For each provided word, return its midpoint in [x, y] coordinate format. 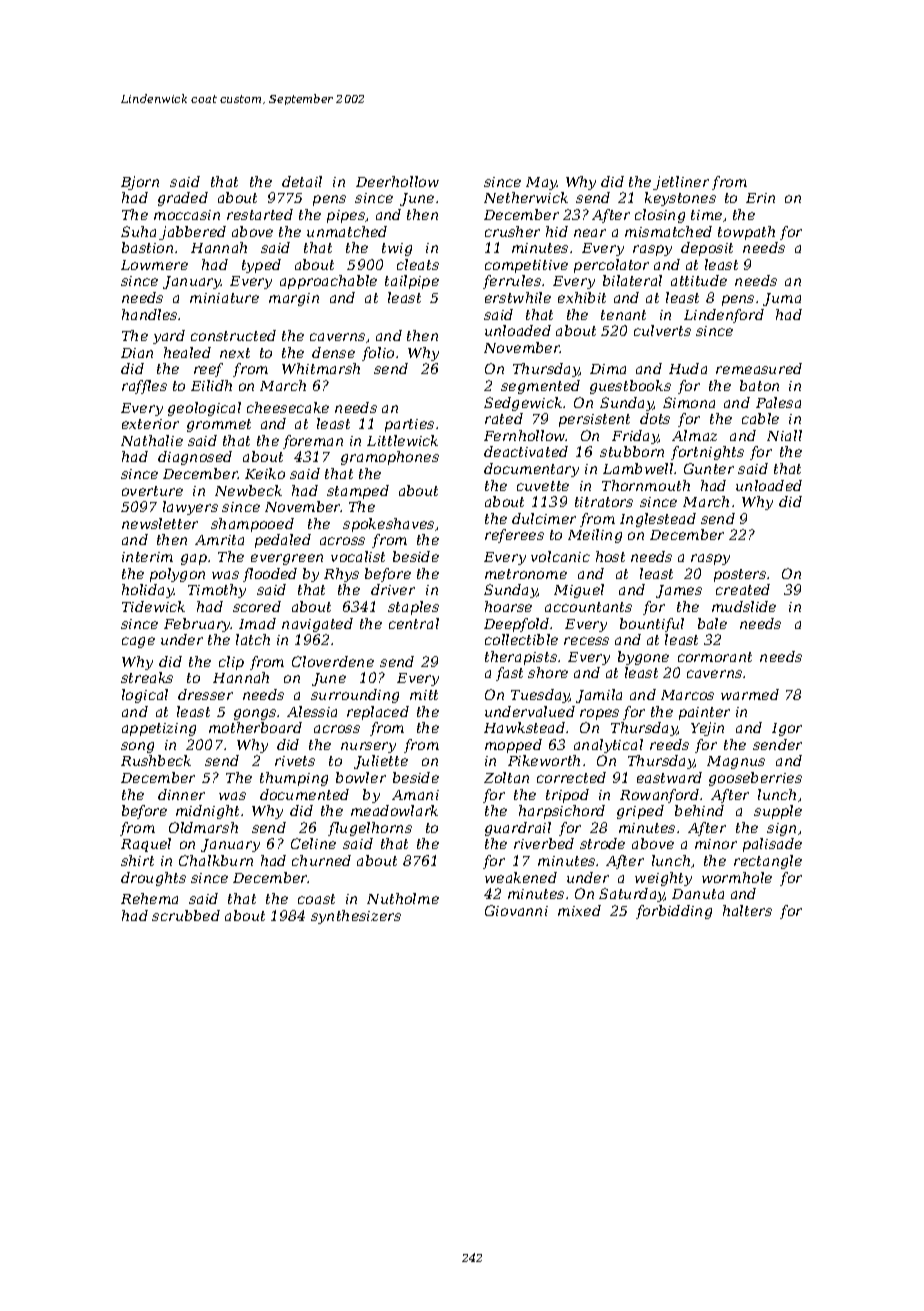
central [414, 623]
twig [397, 249]
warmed [750, 694]
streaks [147, 677]
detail [302, 181]
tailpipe [412, 282]
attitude [699, 280]
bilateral [632, 280]
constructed [233, 335]
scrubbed [186, 915]
